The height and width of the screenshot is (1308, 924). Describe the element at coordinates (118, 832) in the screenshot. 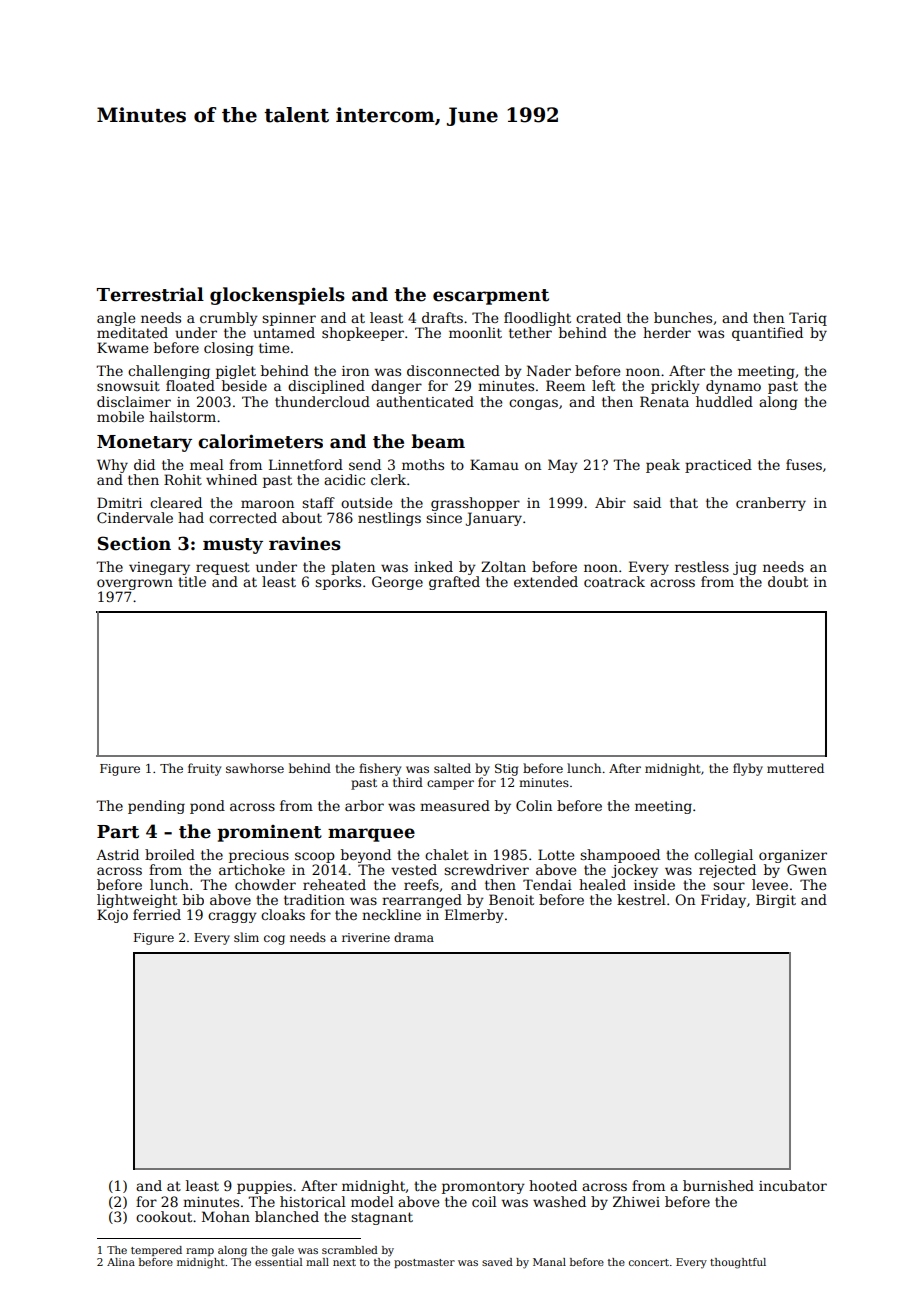

I see `Part` at that location.
